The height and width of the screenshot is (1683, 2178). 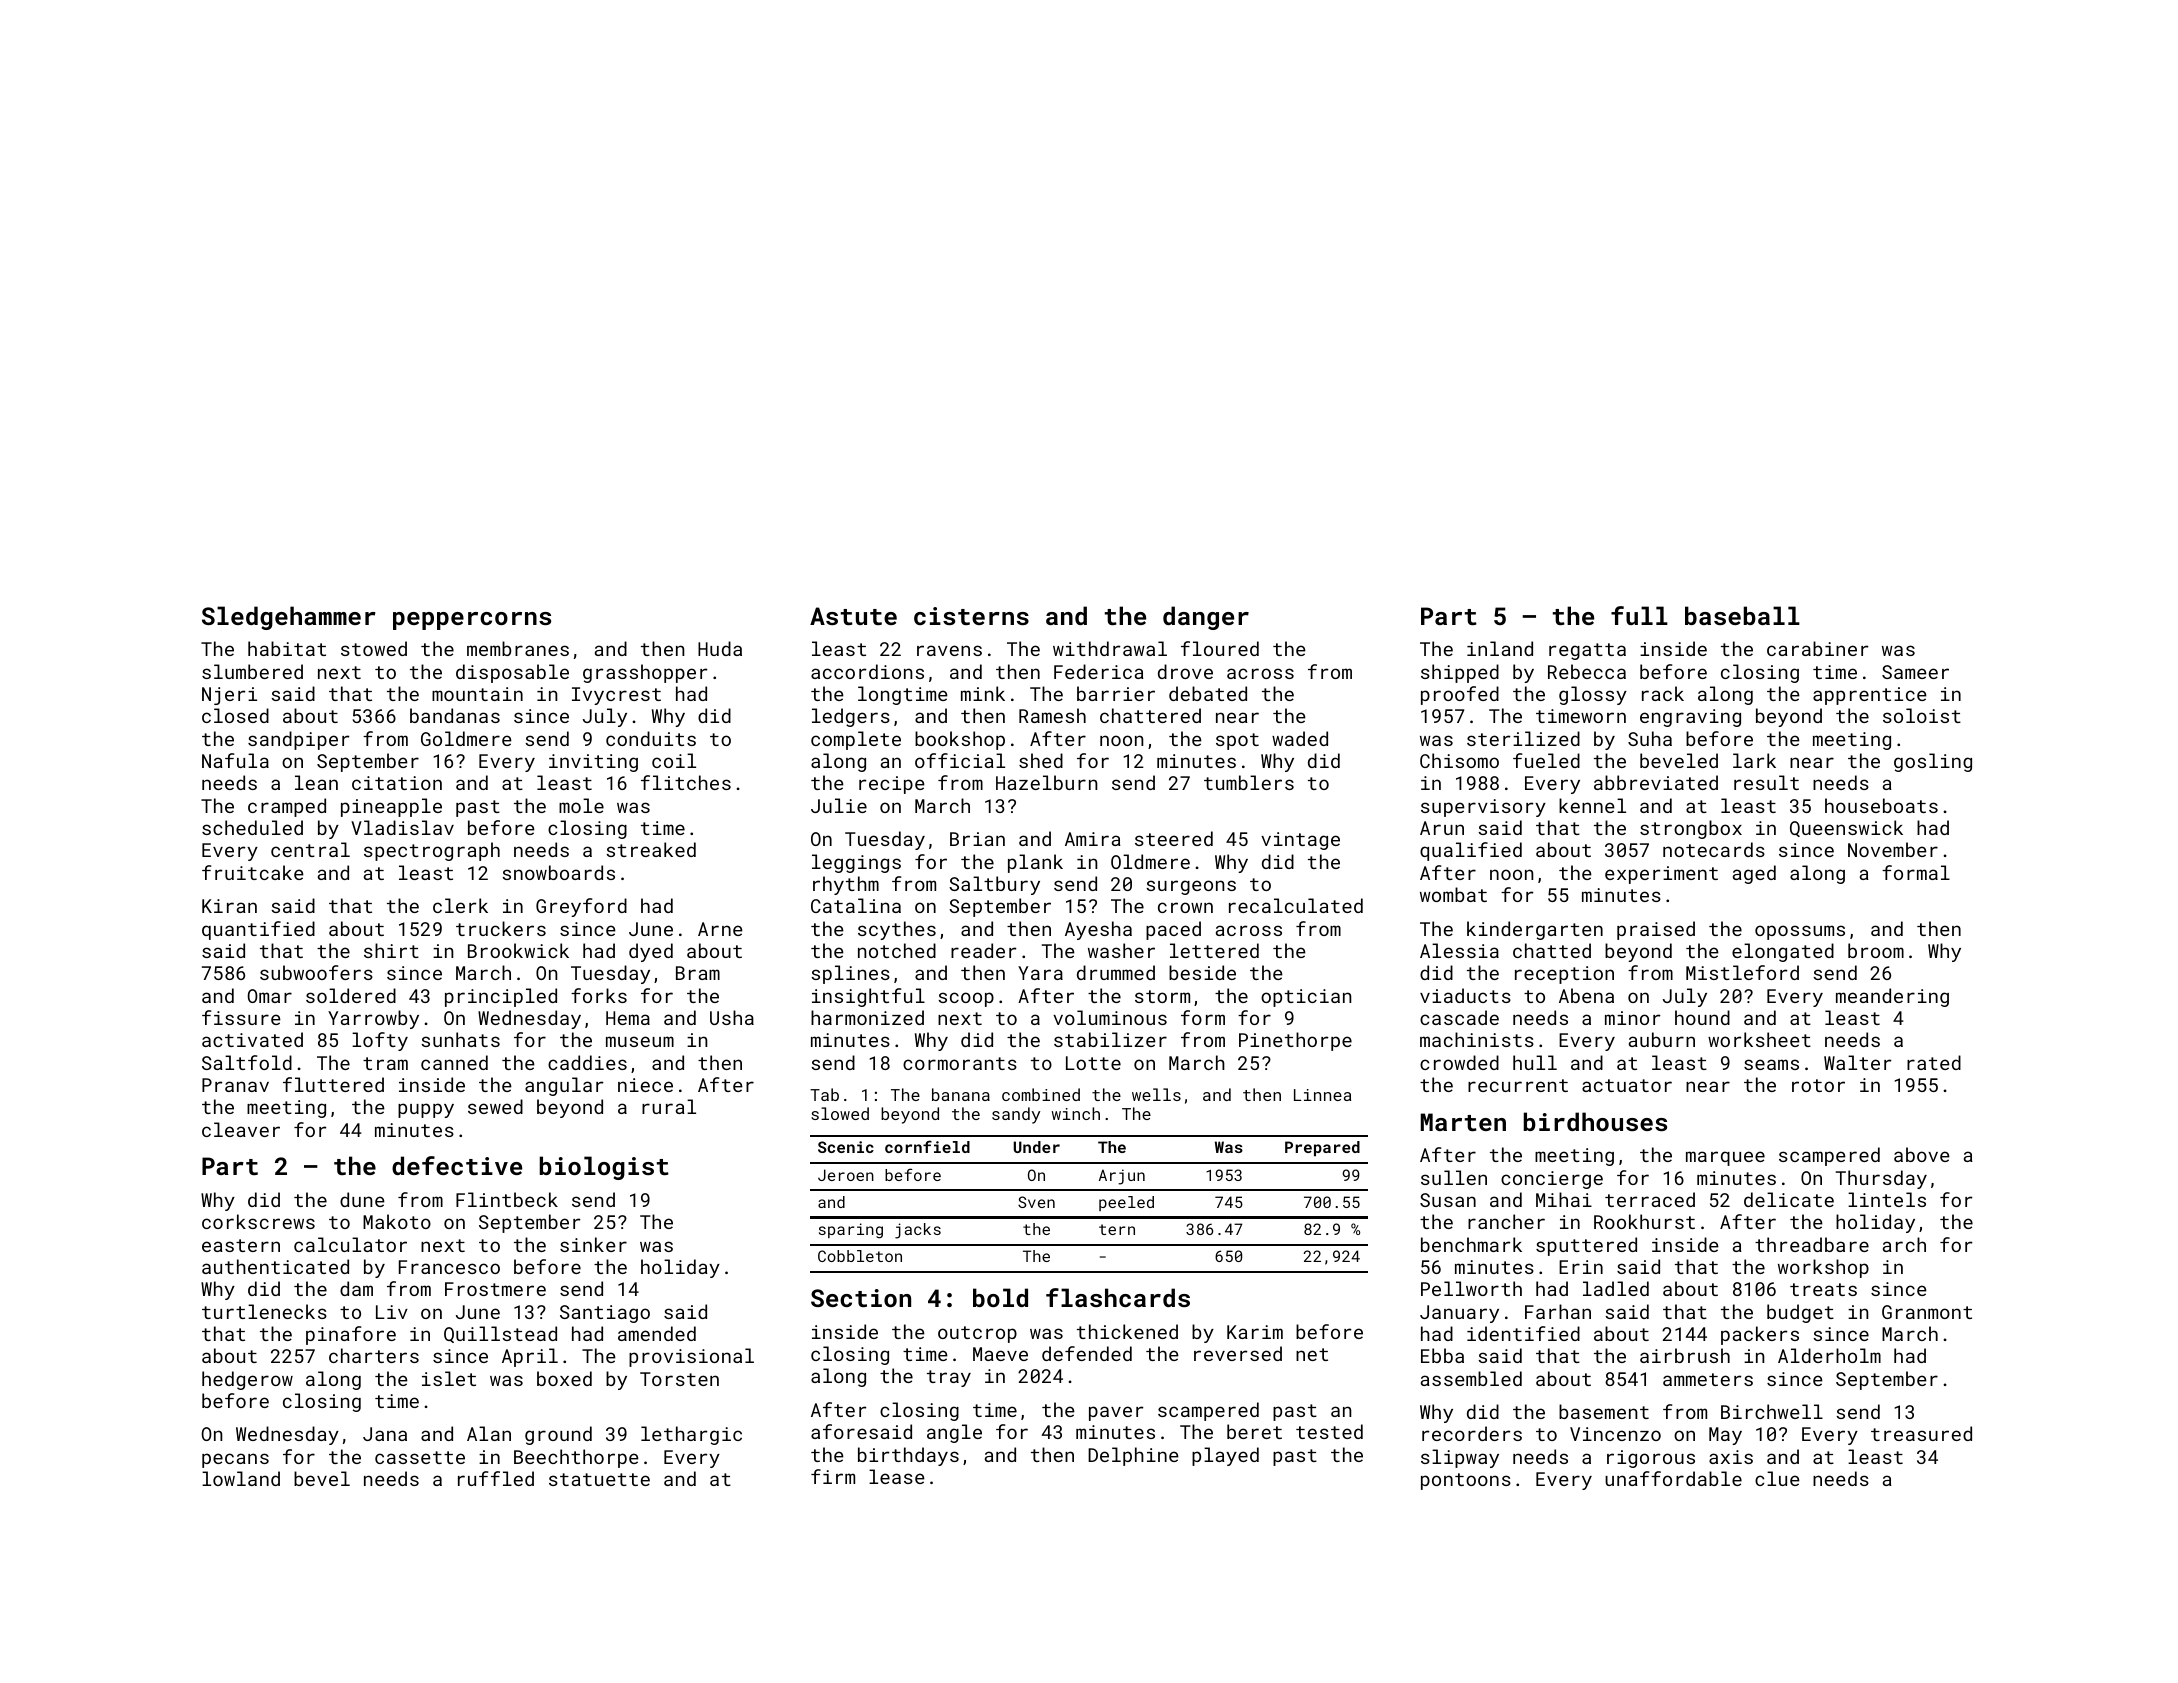 I want to click on Sledgehammer, so click(x=289, y=618).
